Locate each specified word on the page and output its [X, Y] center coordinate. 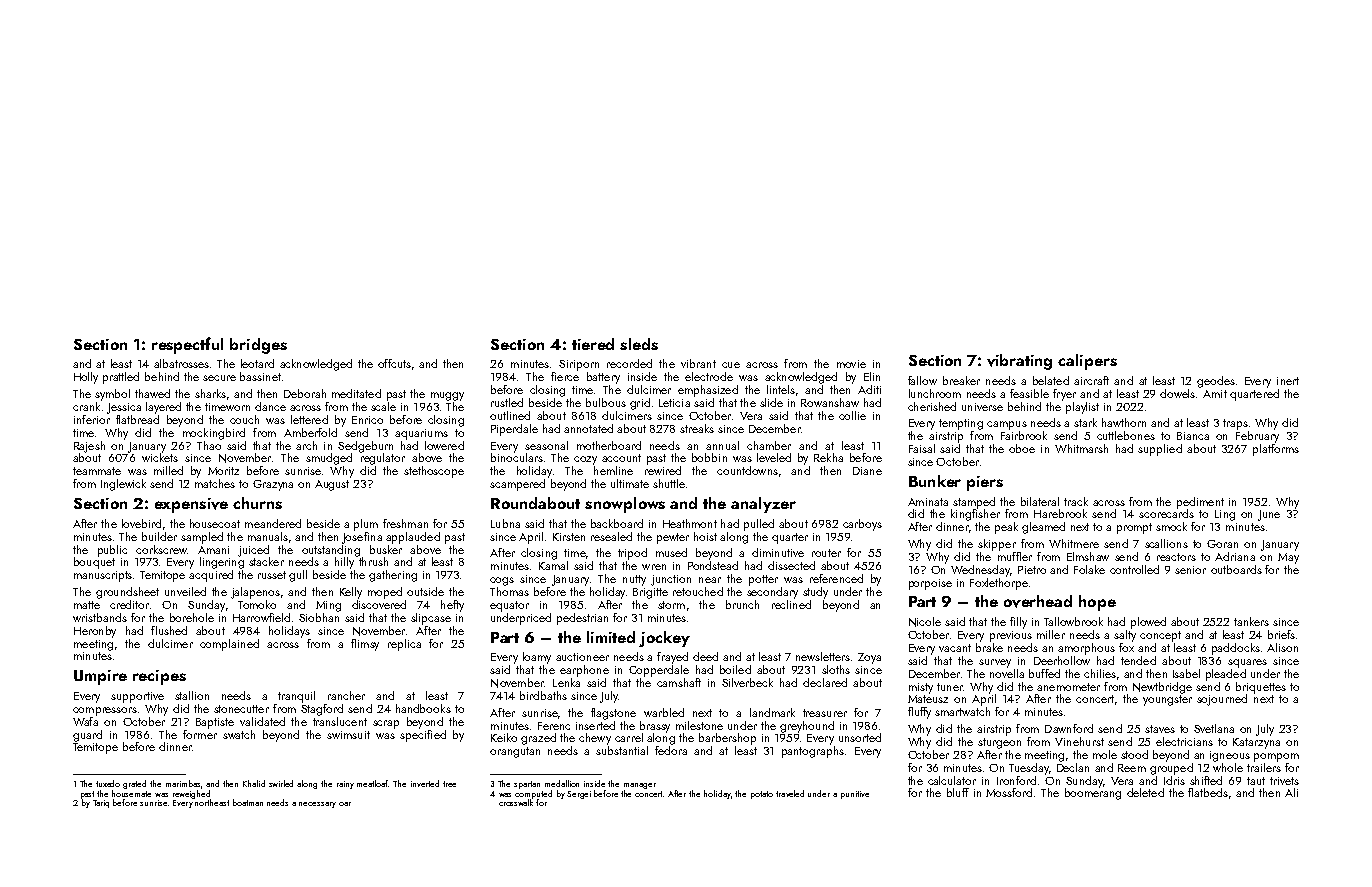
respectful [187, 345]
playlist [1082, 408]
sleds [639, 344]
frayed [672, 658]
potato [762, 795]
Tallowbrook [1073, 621]
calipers [1087, 362]
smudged [329, 459]
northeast [212, 802]
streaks [697, 428]
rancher [346, 695]
